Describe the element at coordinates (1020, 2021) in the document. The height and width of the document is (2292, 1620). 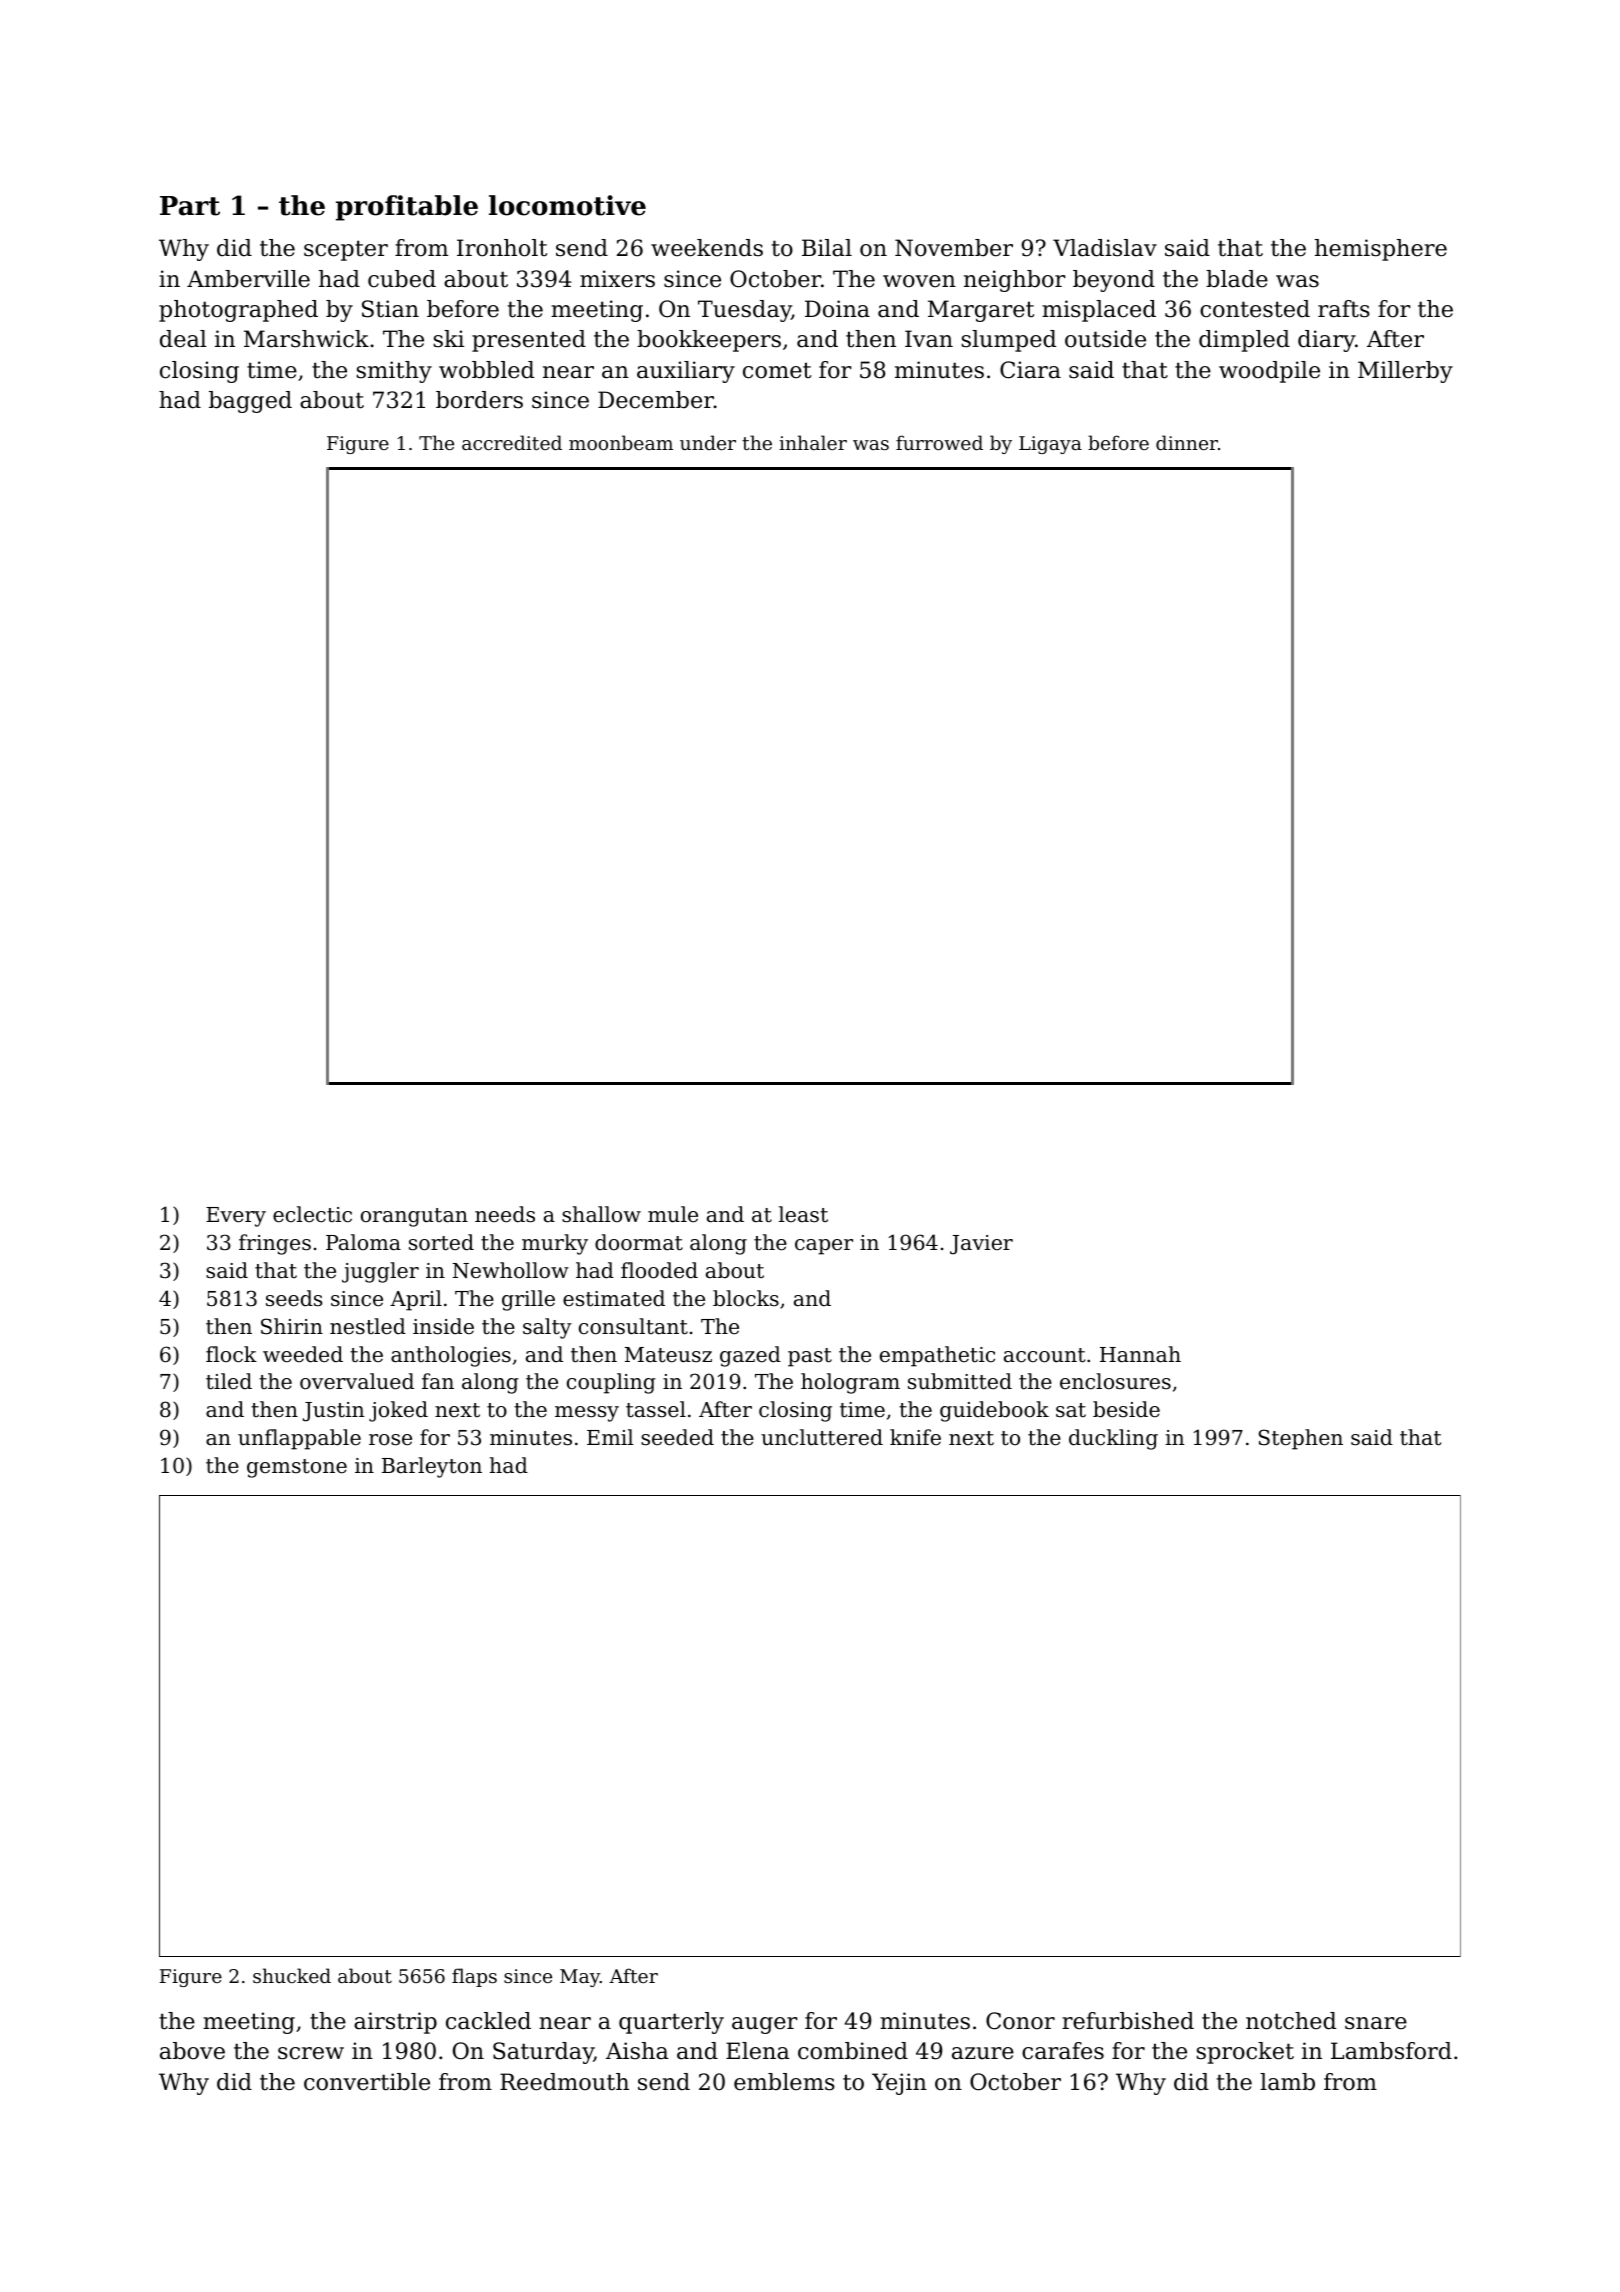
I see `Conor` at that location.
